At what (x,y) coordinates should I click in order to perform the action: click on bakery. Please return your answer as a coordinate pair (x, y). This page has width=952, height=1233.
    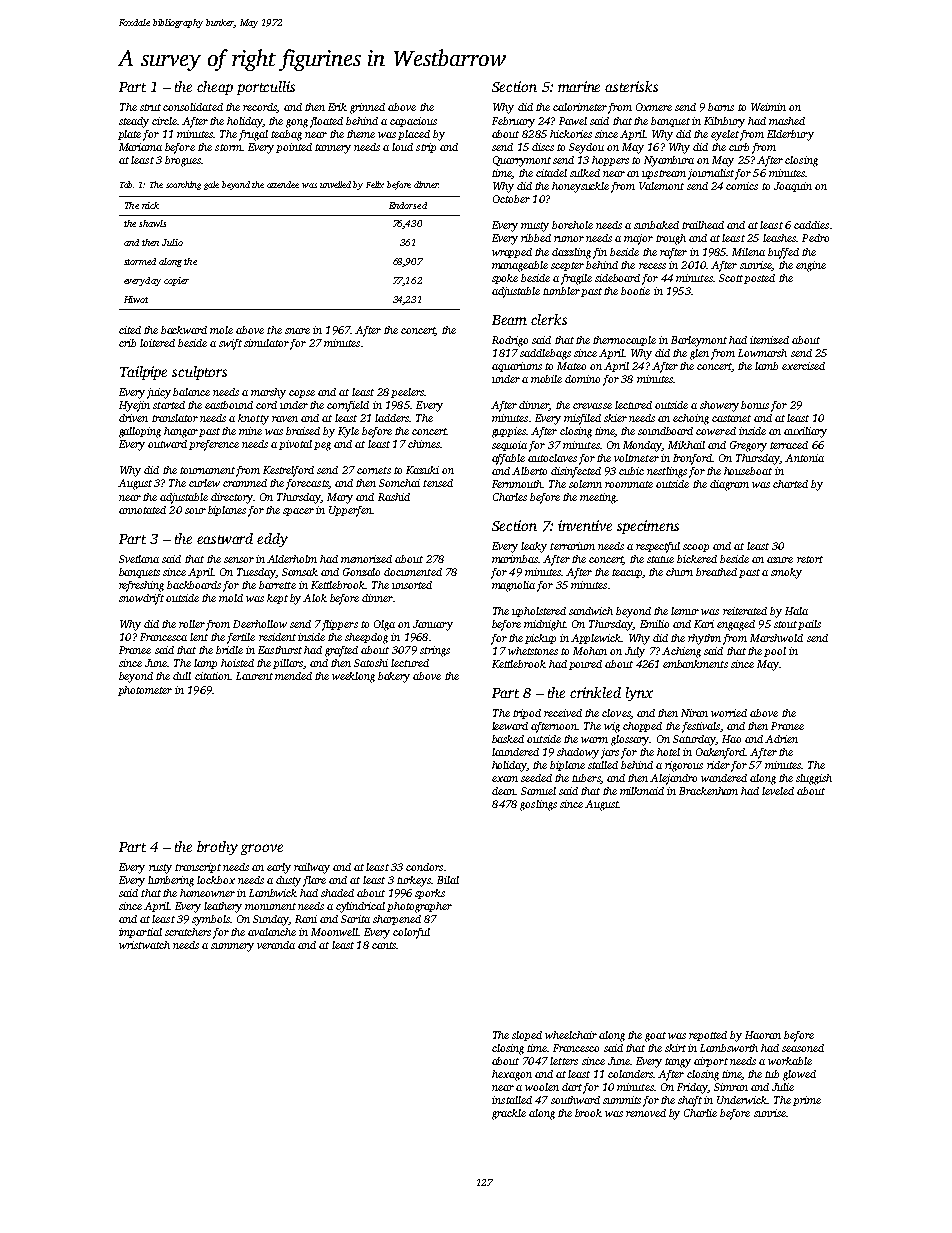
    Looking at the image, I should click on (394, 677).
